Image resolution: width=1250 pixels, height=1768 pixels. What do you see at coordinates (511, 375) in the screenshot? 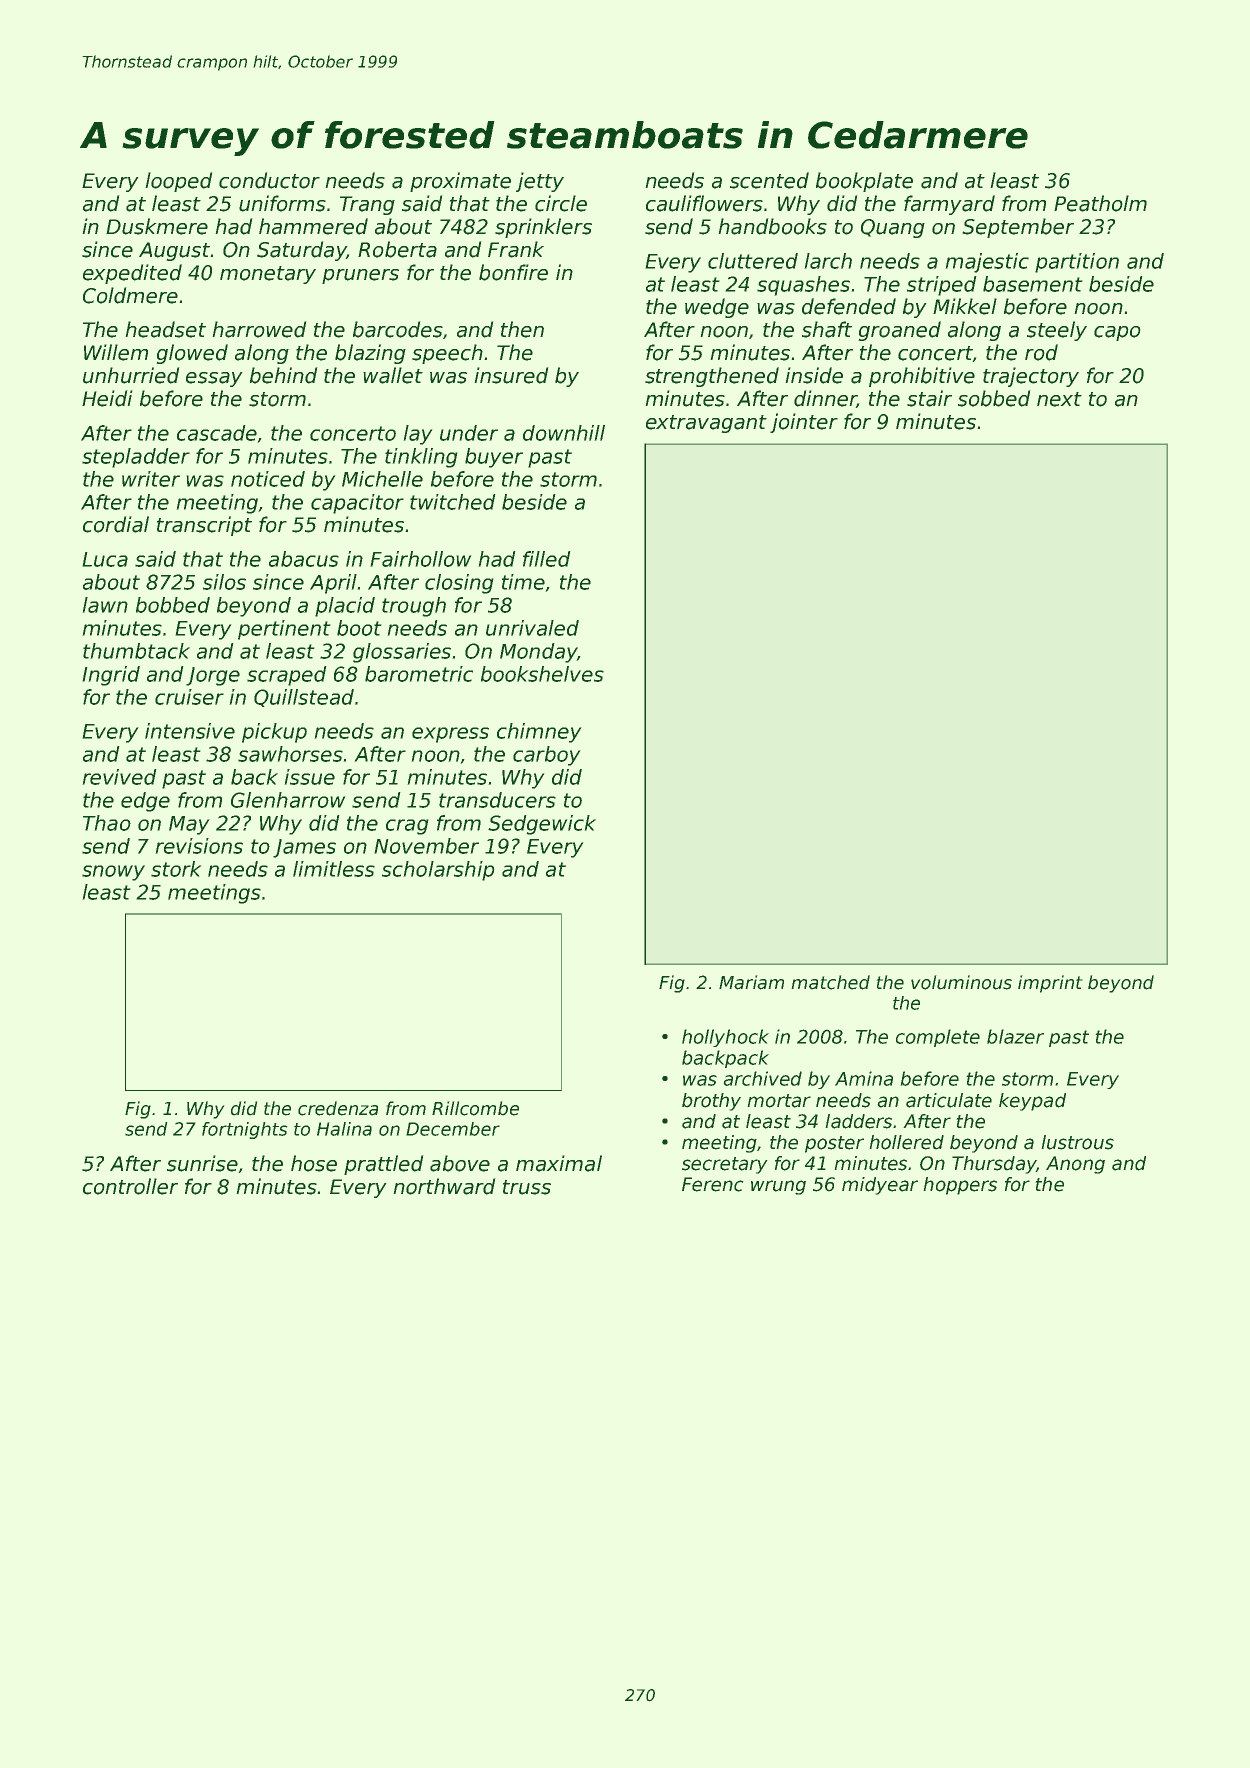
I see `insured` at bounding box center [511, 375].
